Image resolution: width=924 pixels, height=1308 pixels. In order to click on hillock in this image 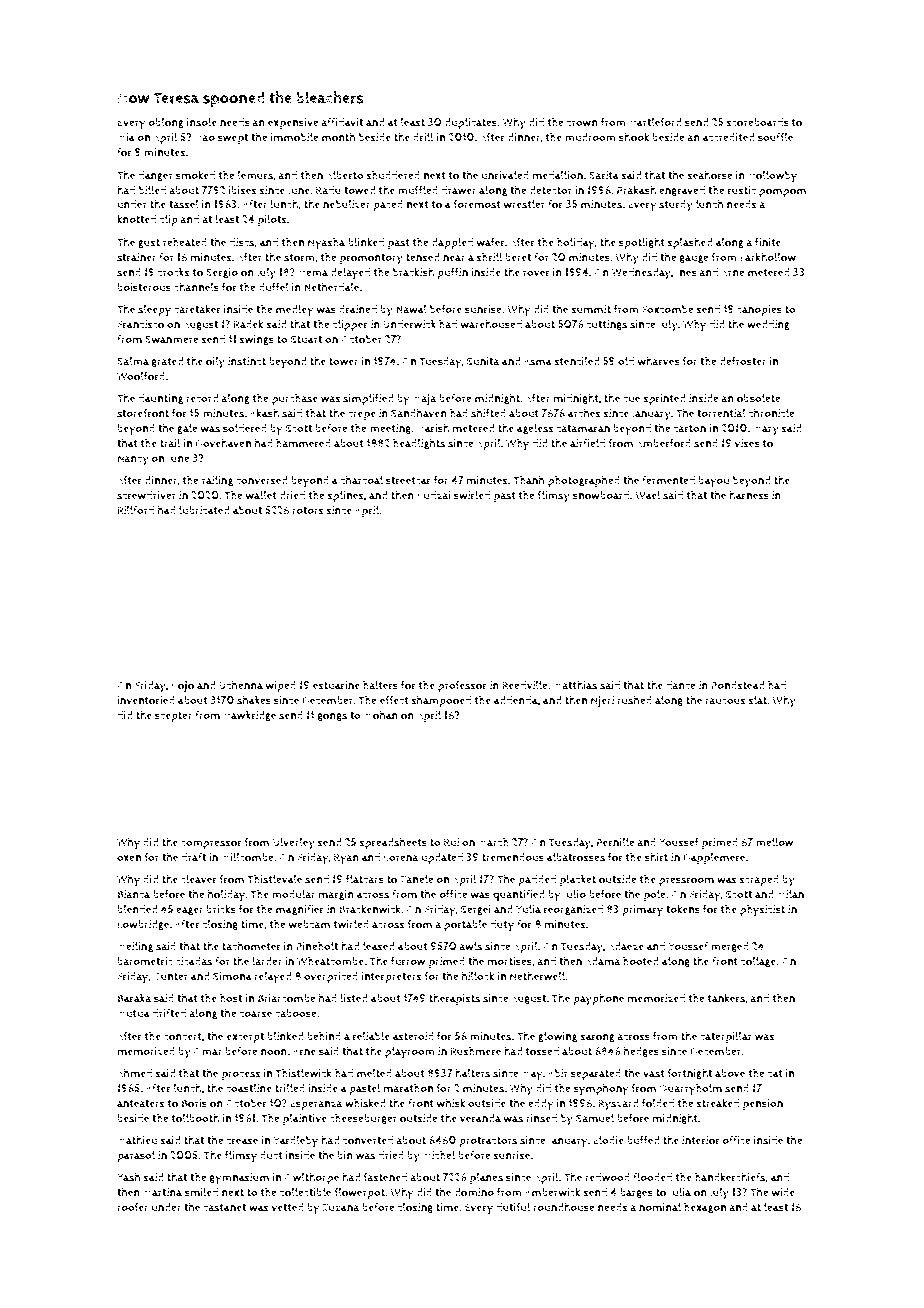, I will do `click(478, 976)`.
